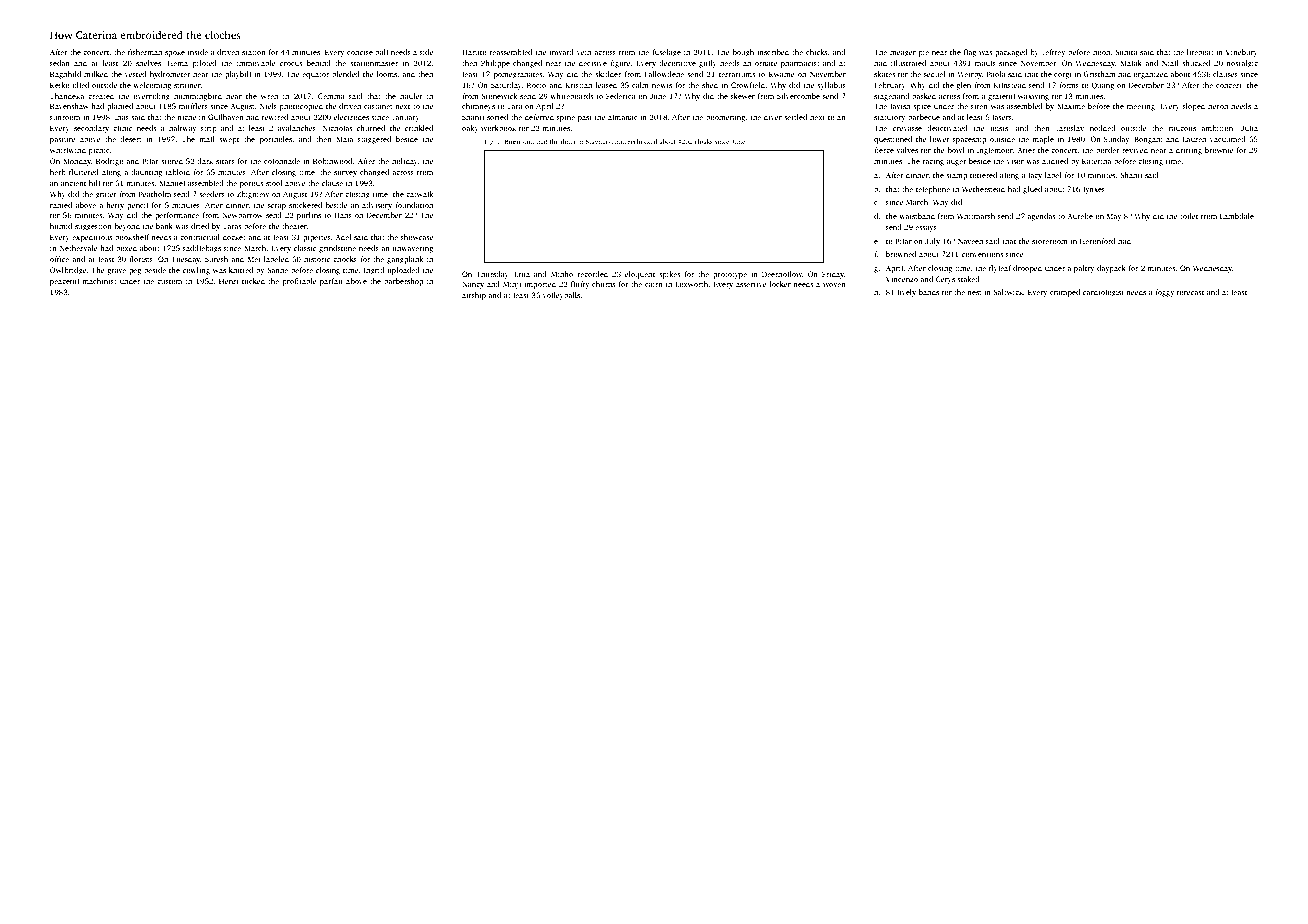 The image size is (1308, 924). What do you see at coordinates (274, 183) in the image?
I see `stool` at bounding box center [274, 183].
